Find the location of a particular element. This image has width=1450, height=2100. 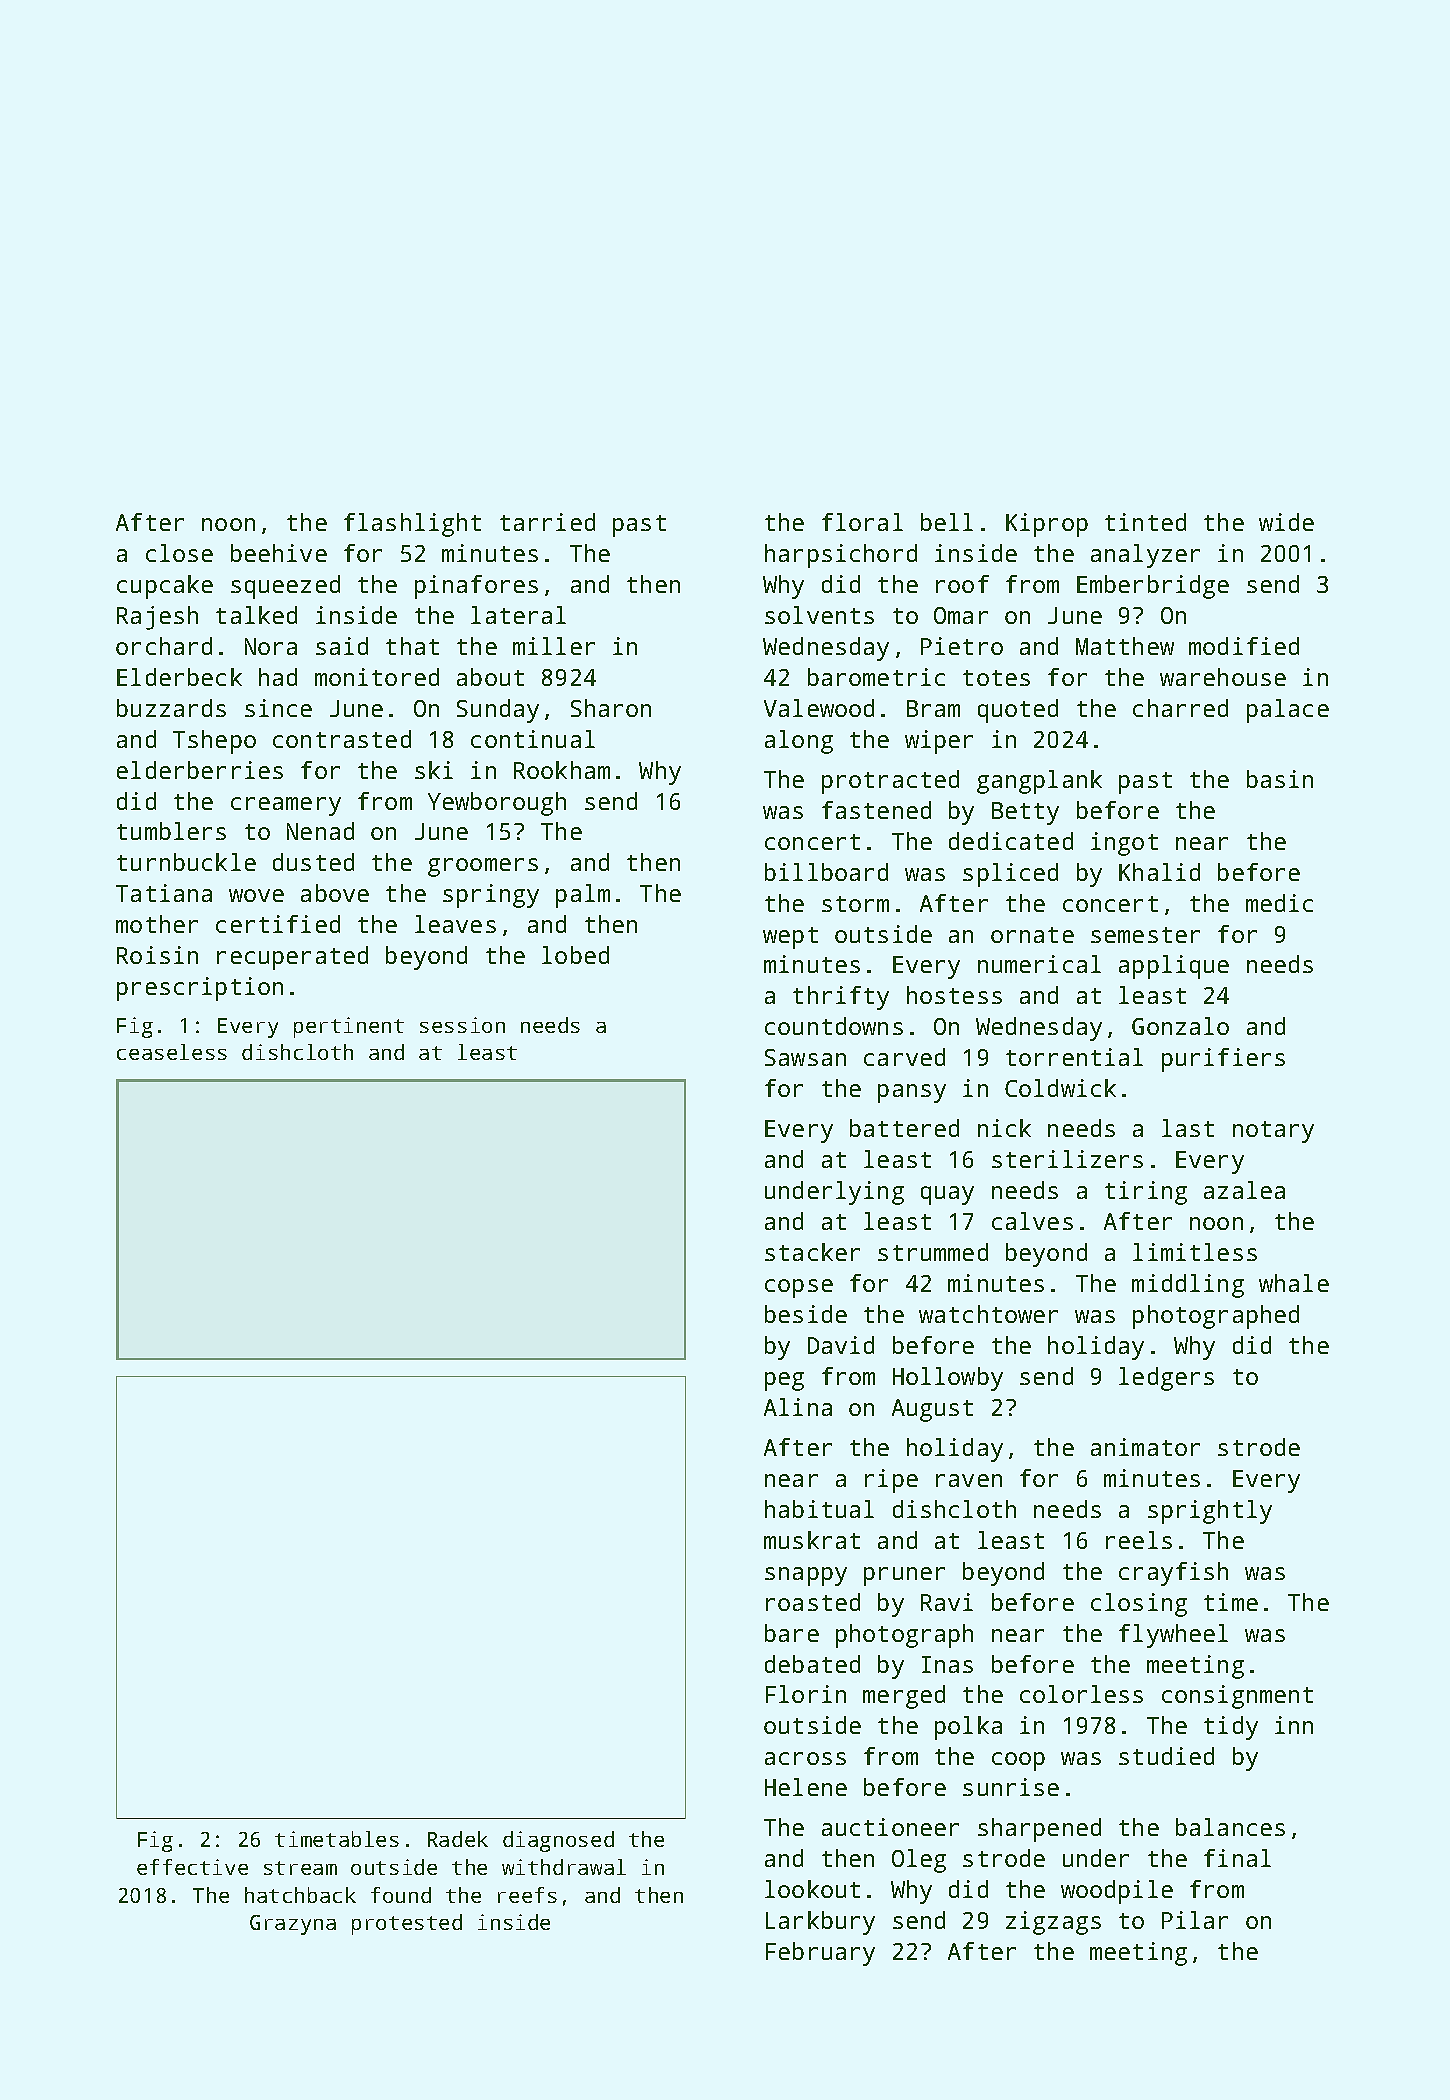

pinafores is located at coordinates (476, 587).
